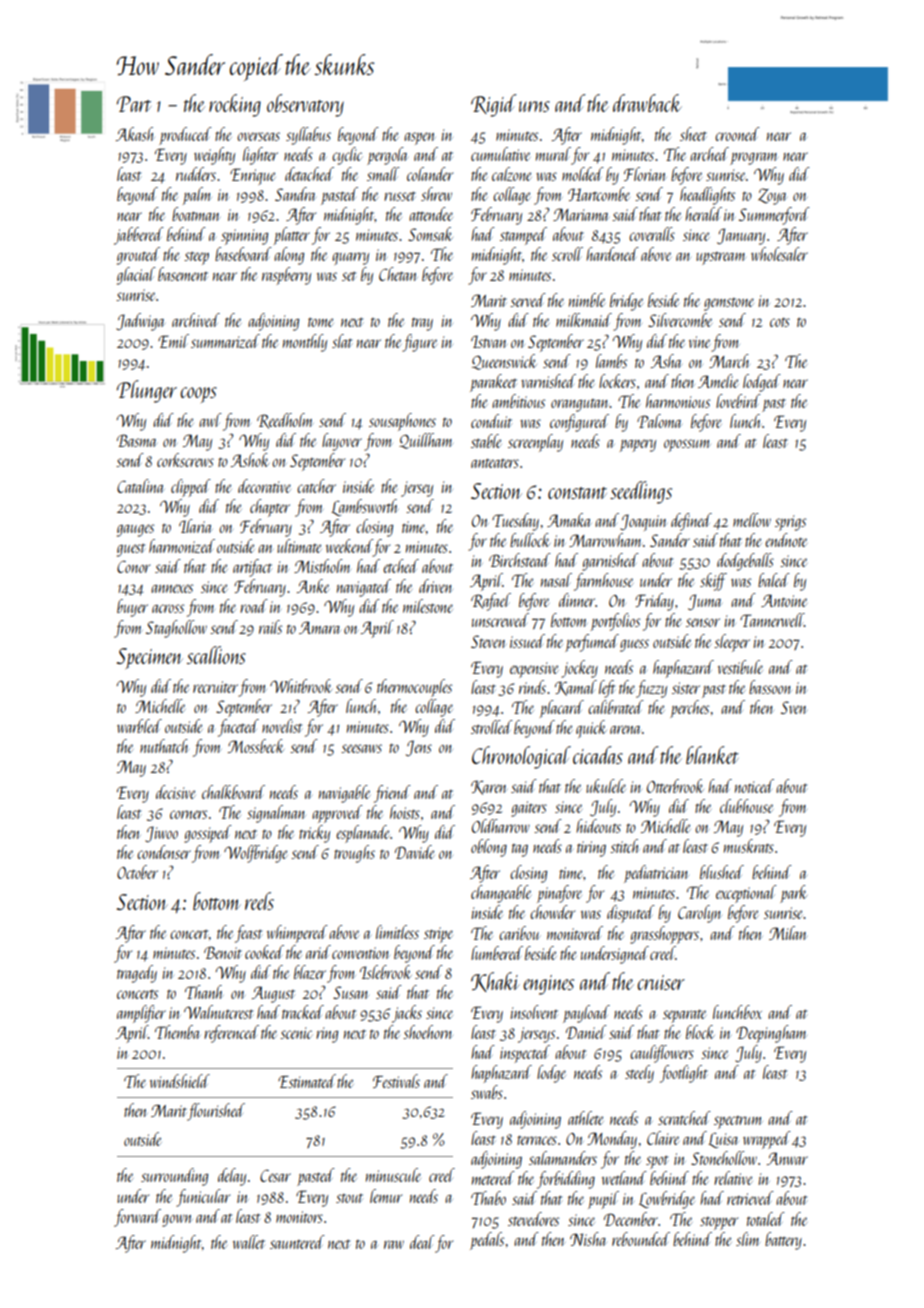 This document has width=924, height=1308. Describe the element at coordinates (523, 236) in the document. I see `stamped` at that location.
